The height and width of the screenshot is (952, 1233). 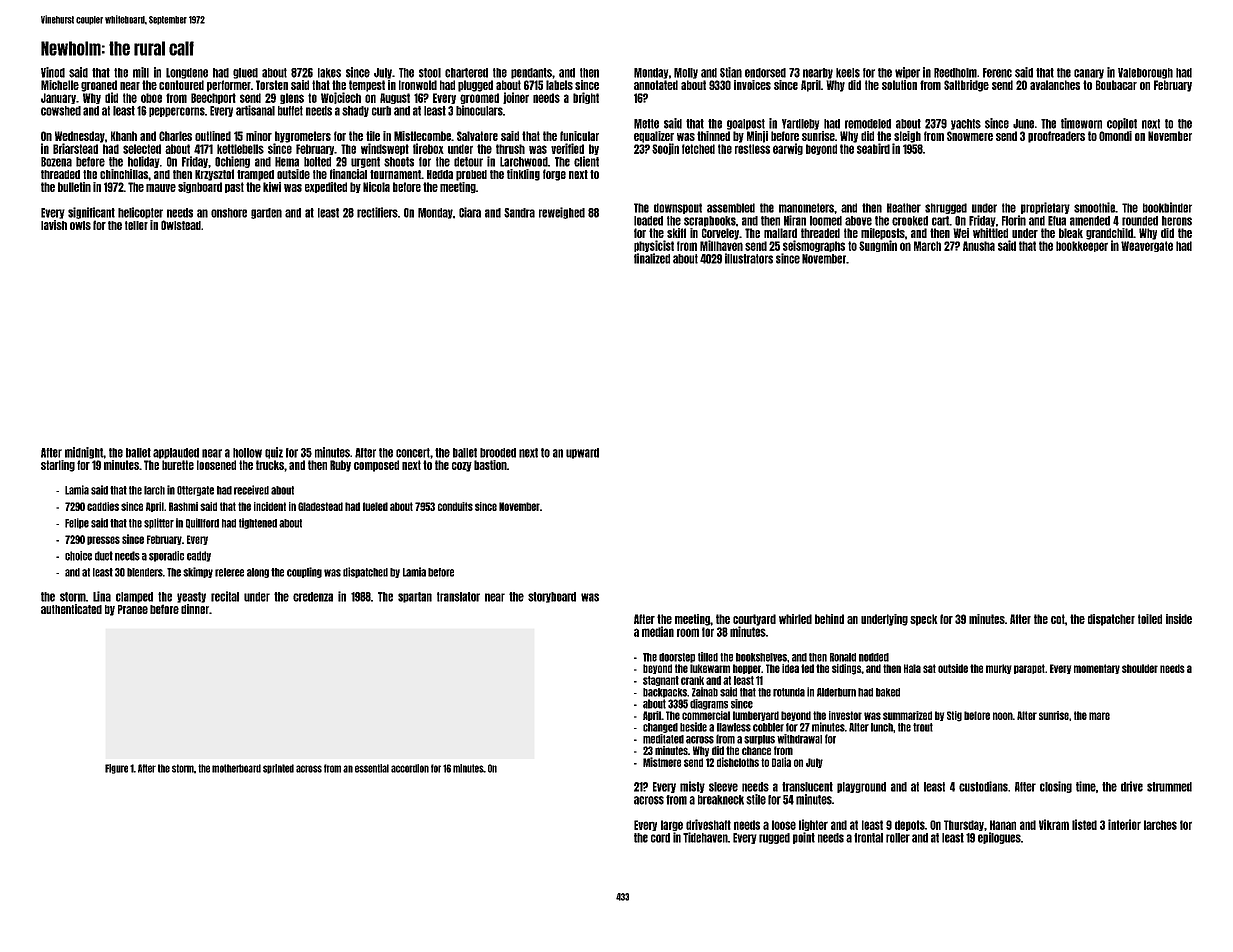 I want to click on motherboard, so click(x=236, y=768).
